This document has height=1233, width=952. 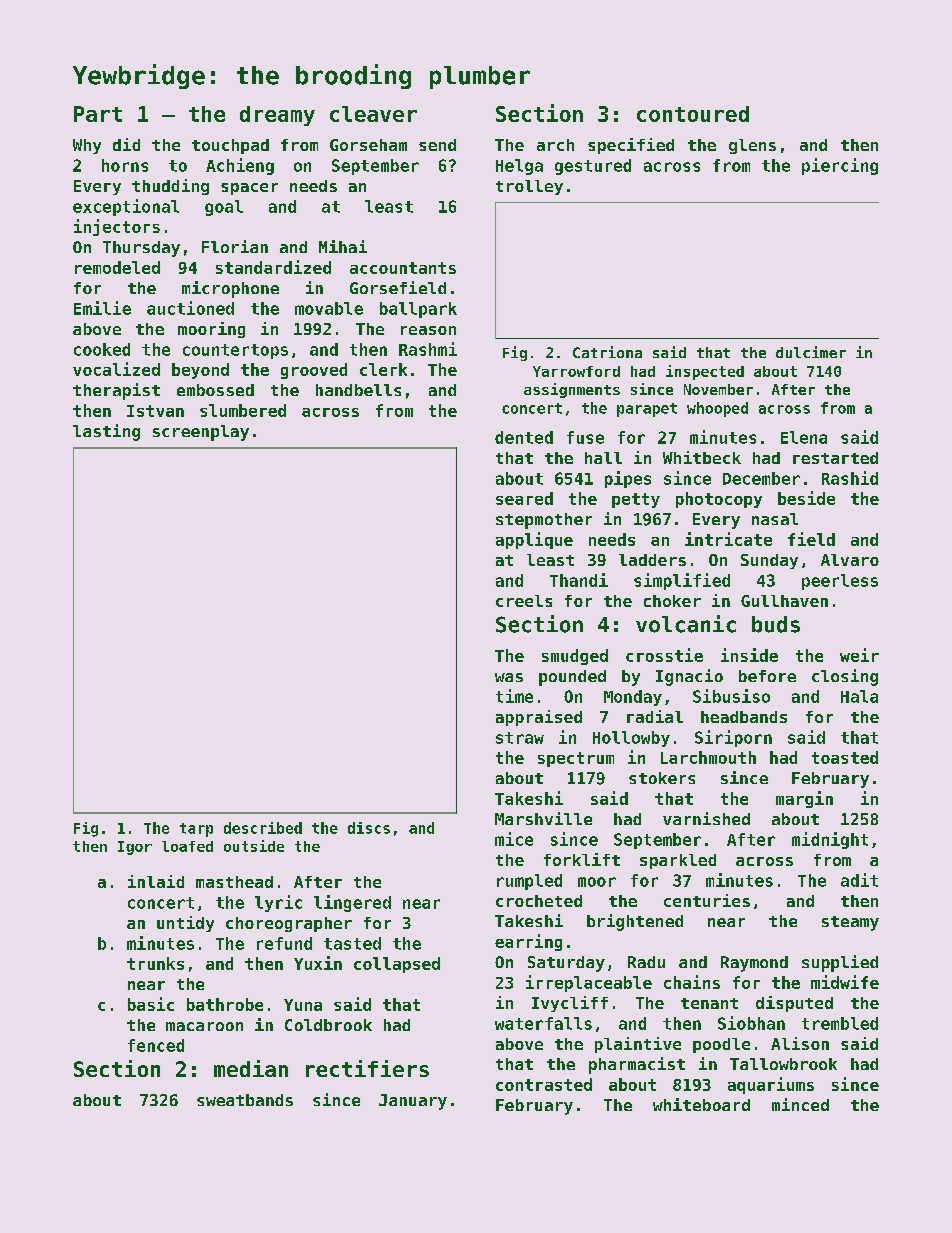 I want to click on before, so click(x=767, y=676).
